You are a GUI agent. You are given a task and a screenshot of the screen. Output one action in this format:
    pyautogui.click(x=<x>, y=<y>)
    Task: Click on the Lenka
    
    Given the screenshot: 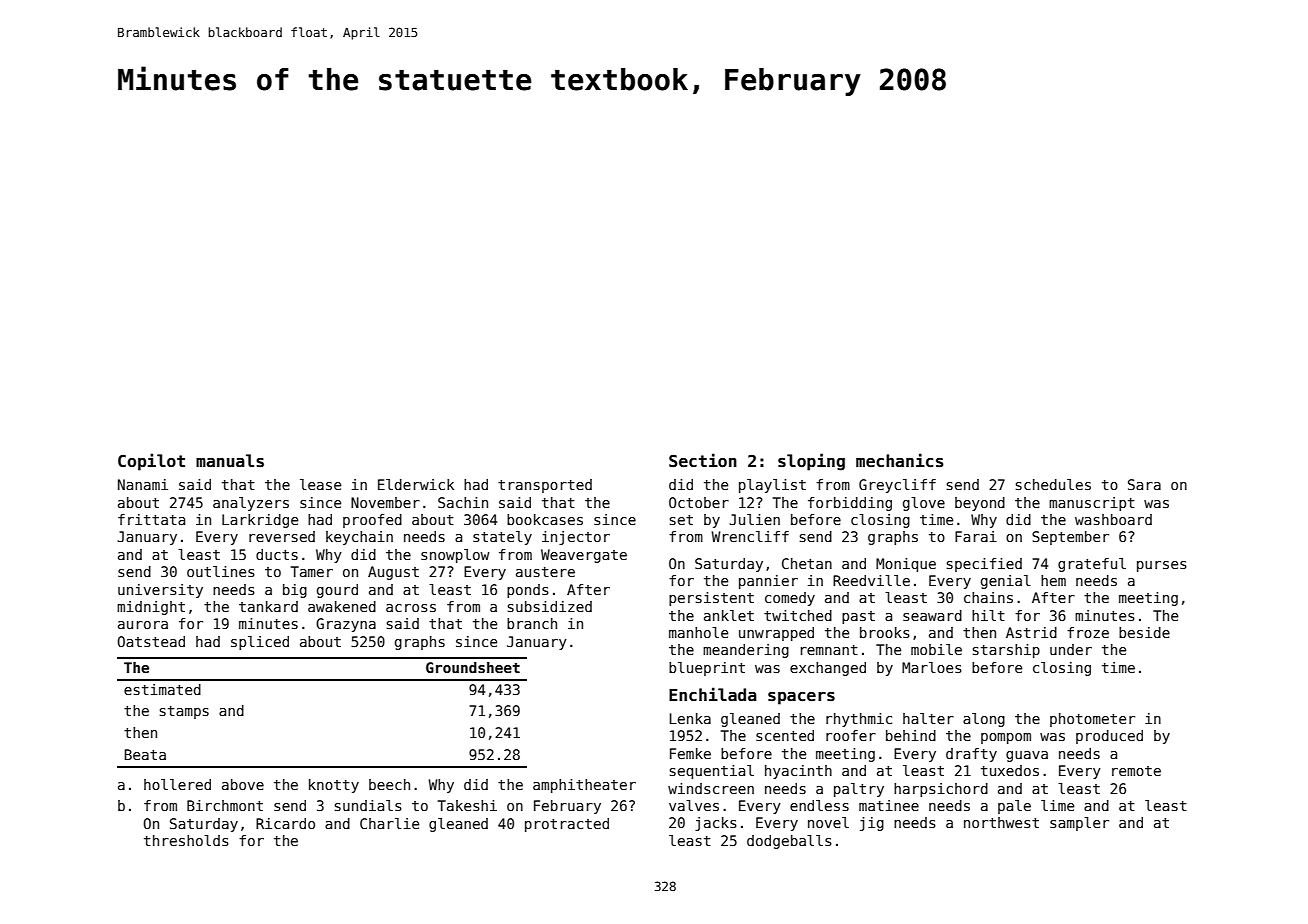 What is the action you would take?
    pyautogui.click(x=690, y=718)
